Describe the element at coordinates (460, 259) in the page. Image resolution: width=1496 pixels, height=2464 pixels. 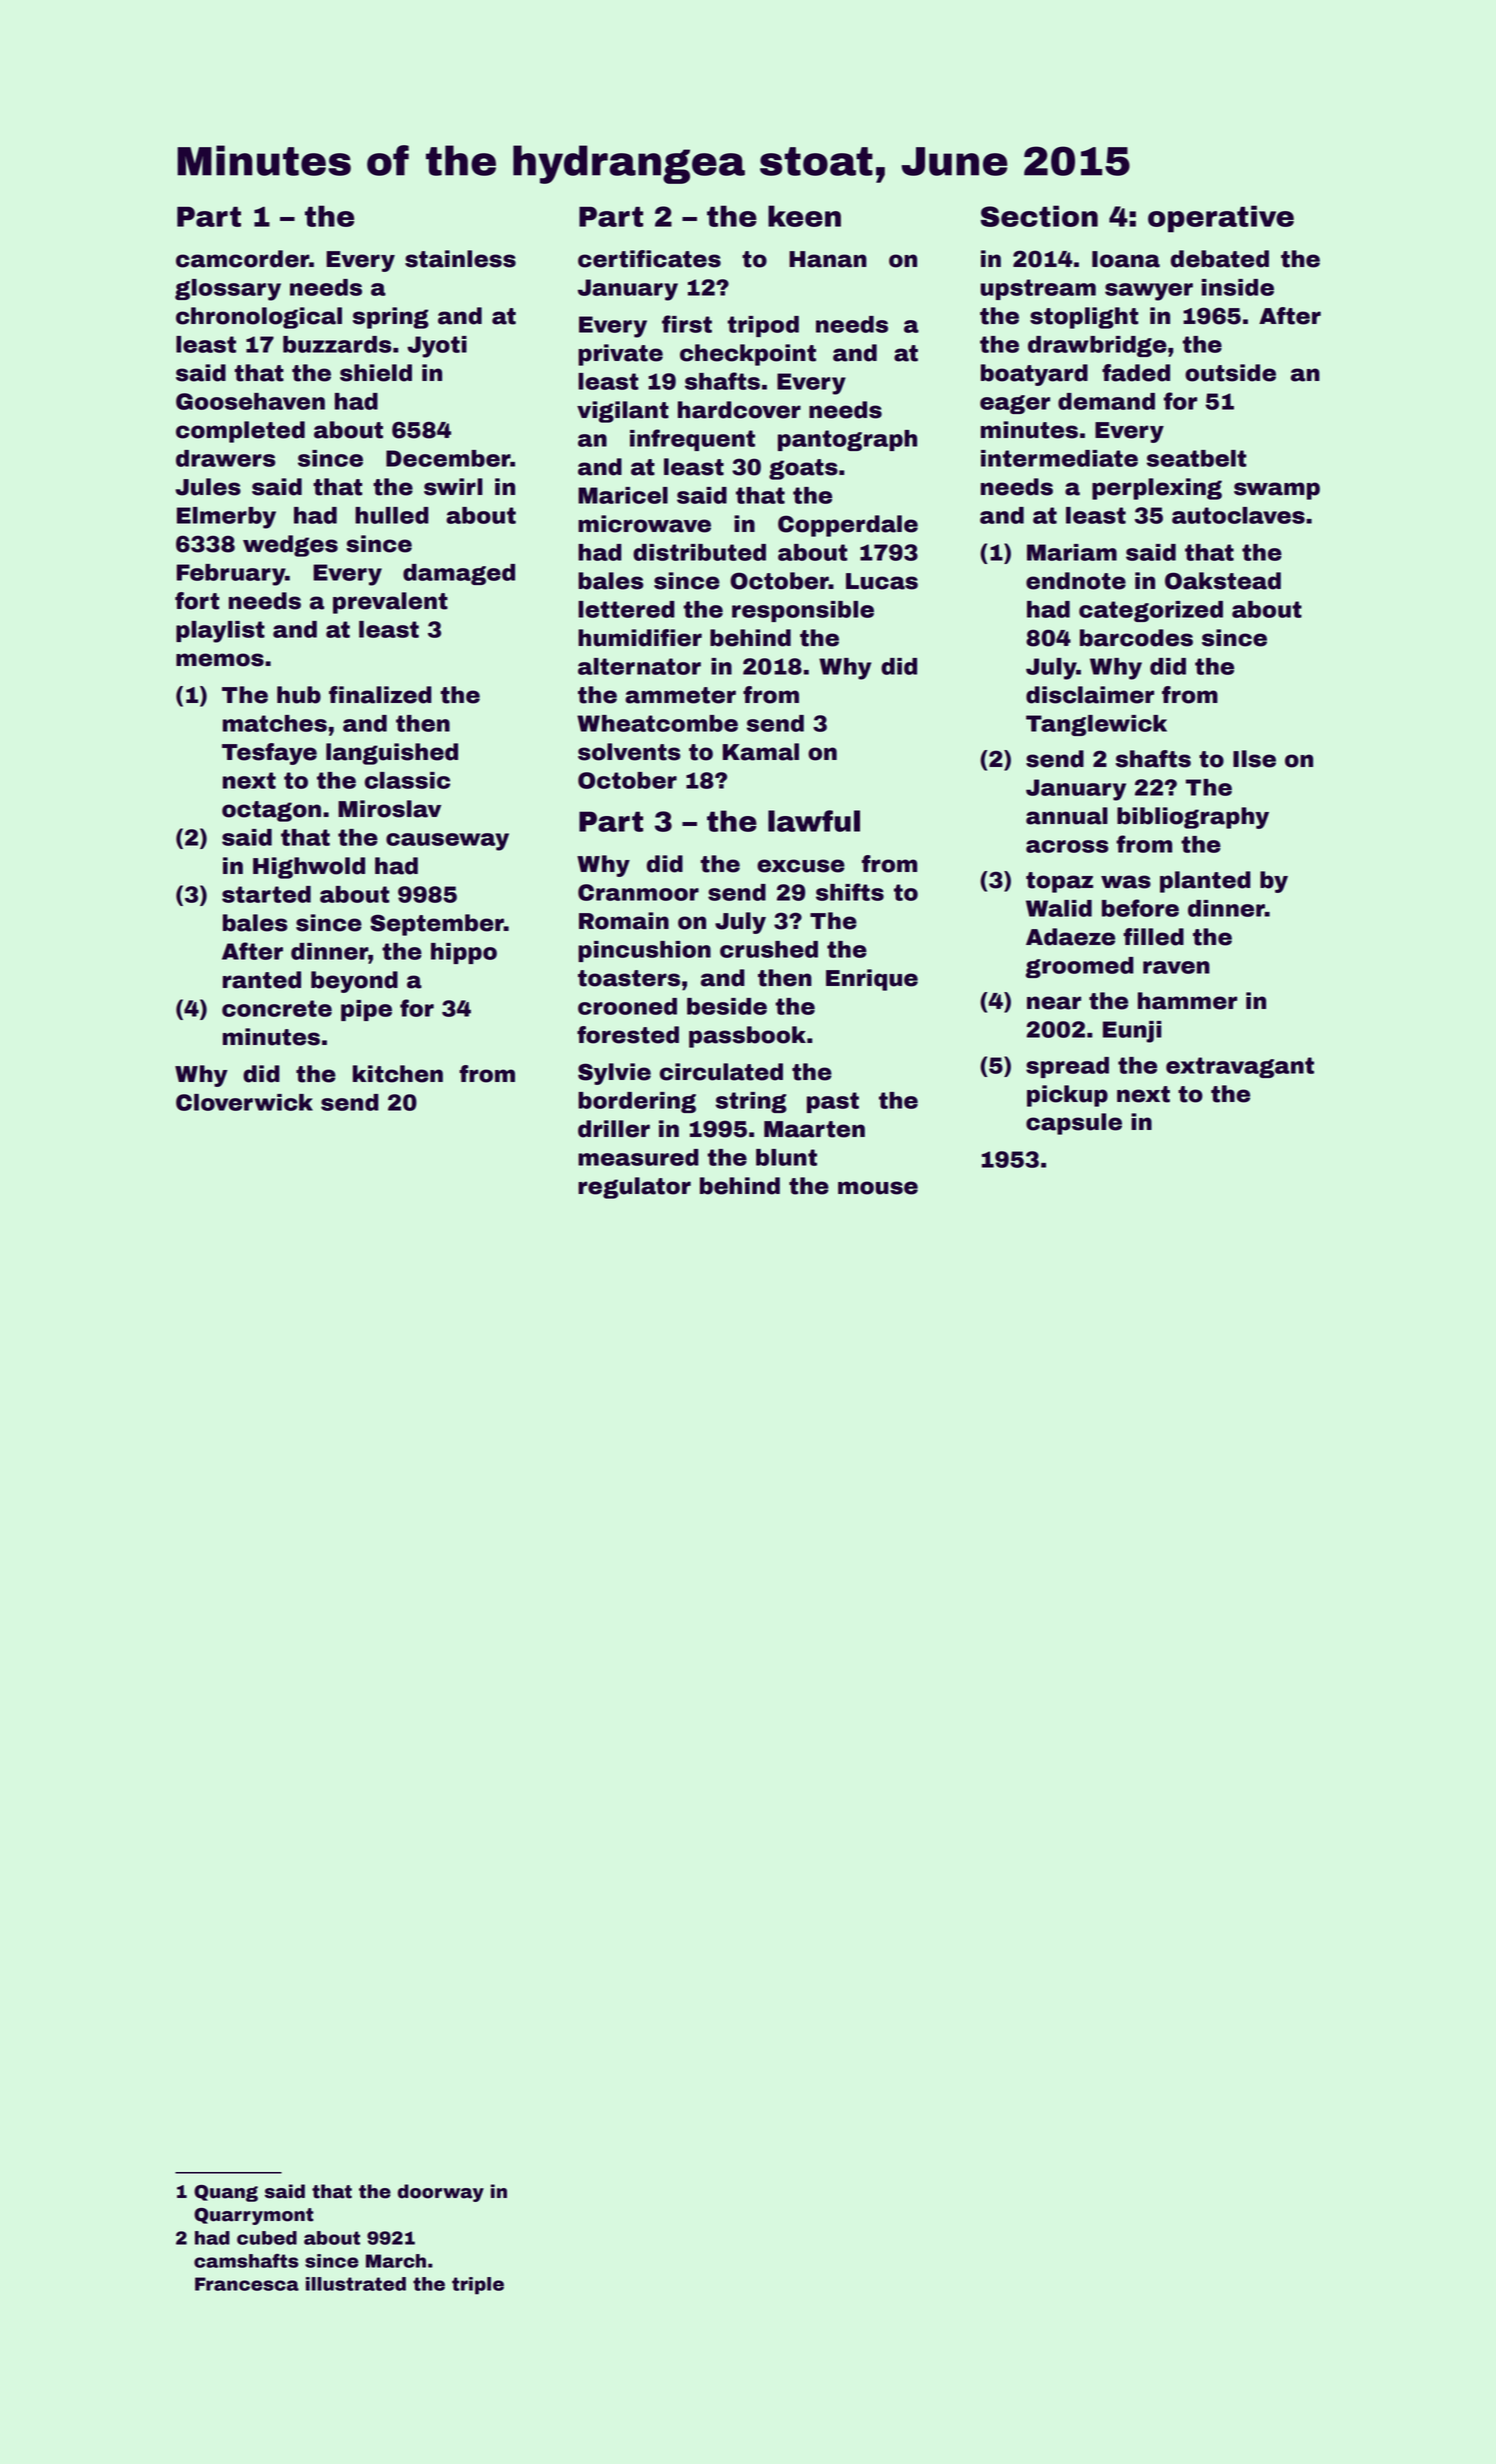
I see `stainless` at that location.
